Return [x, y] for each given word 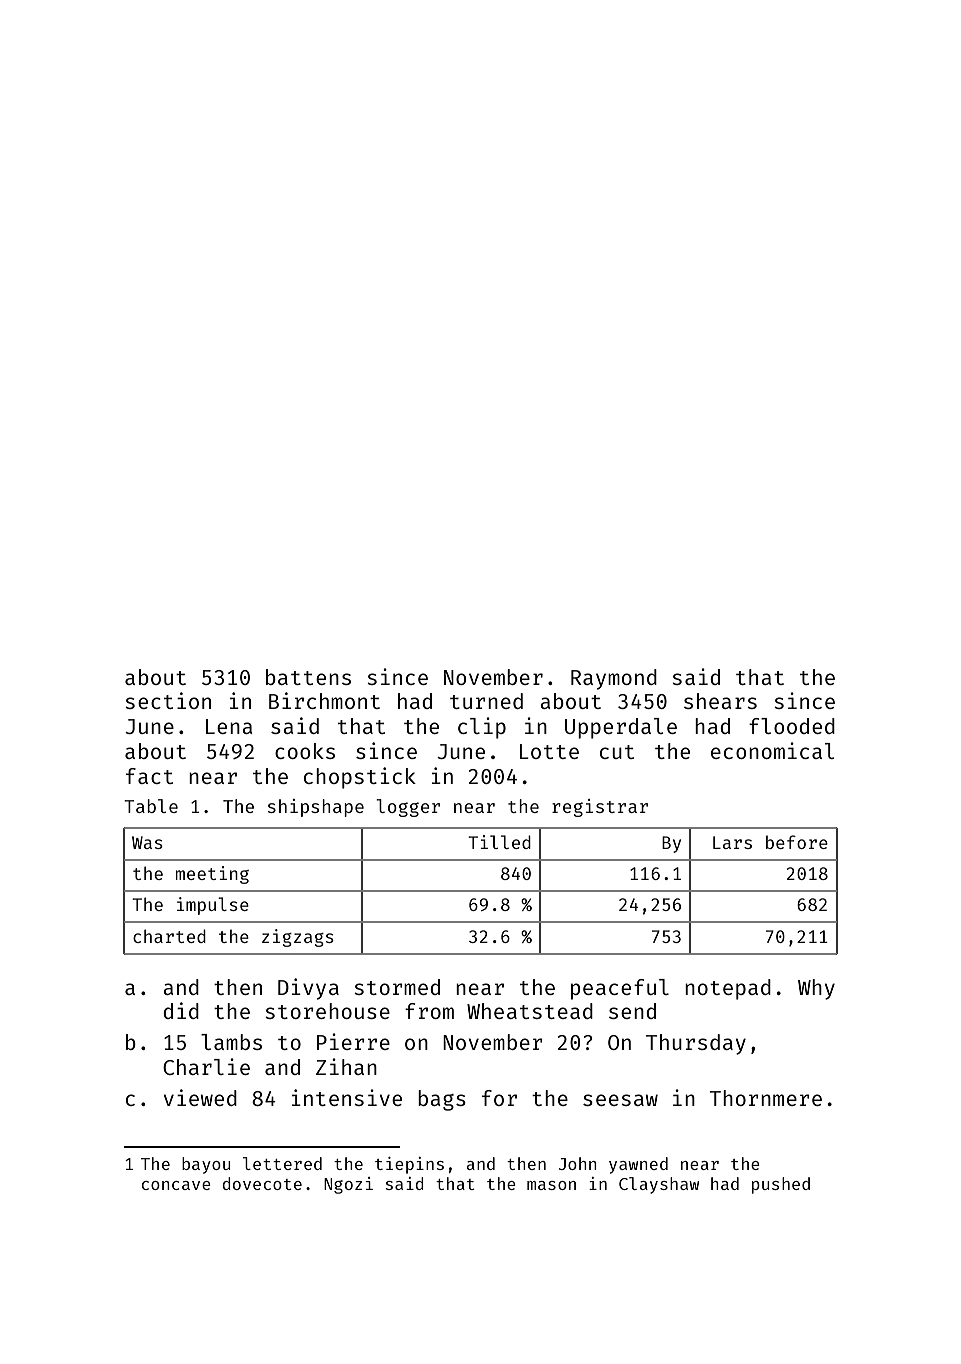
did [181, 1010]
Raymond [614, 679]
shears [720, 701]
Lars [732, 842]
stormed [397, 987]
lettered [282, 1163]
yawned [638, 1165]
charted [169, 936]
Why [816, 989]
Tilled [499, 842]
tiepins [409, 1165]
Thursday [696, 1044]
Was [147, 842]
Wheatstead [530, 1011]
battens [308, 677]
